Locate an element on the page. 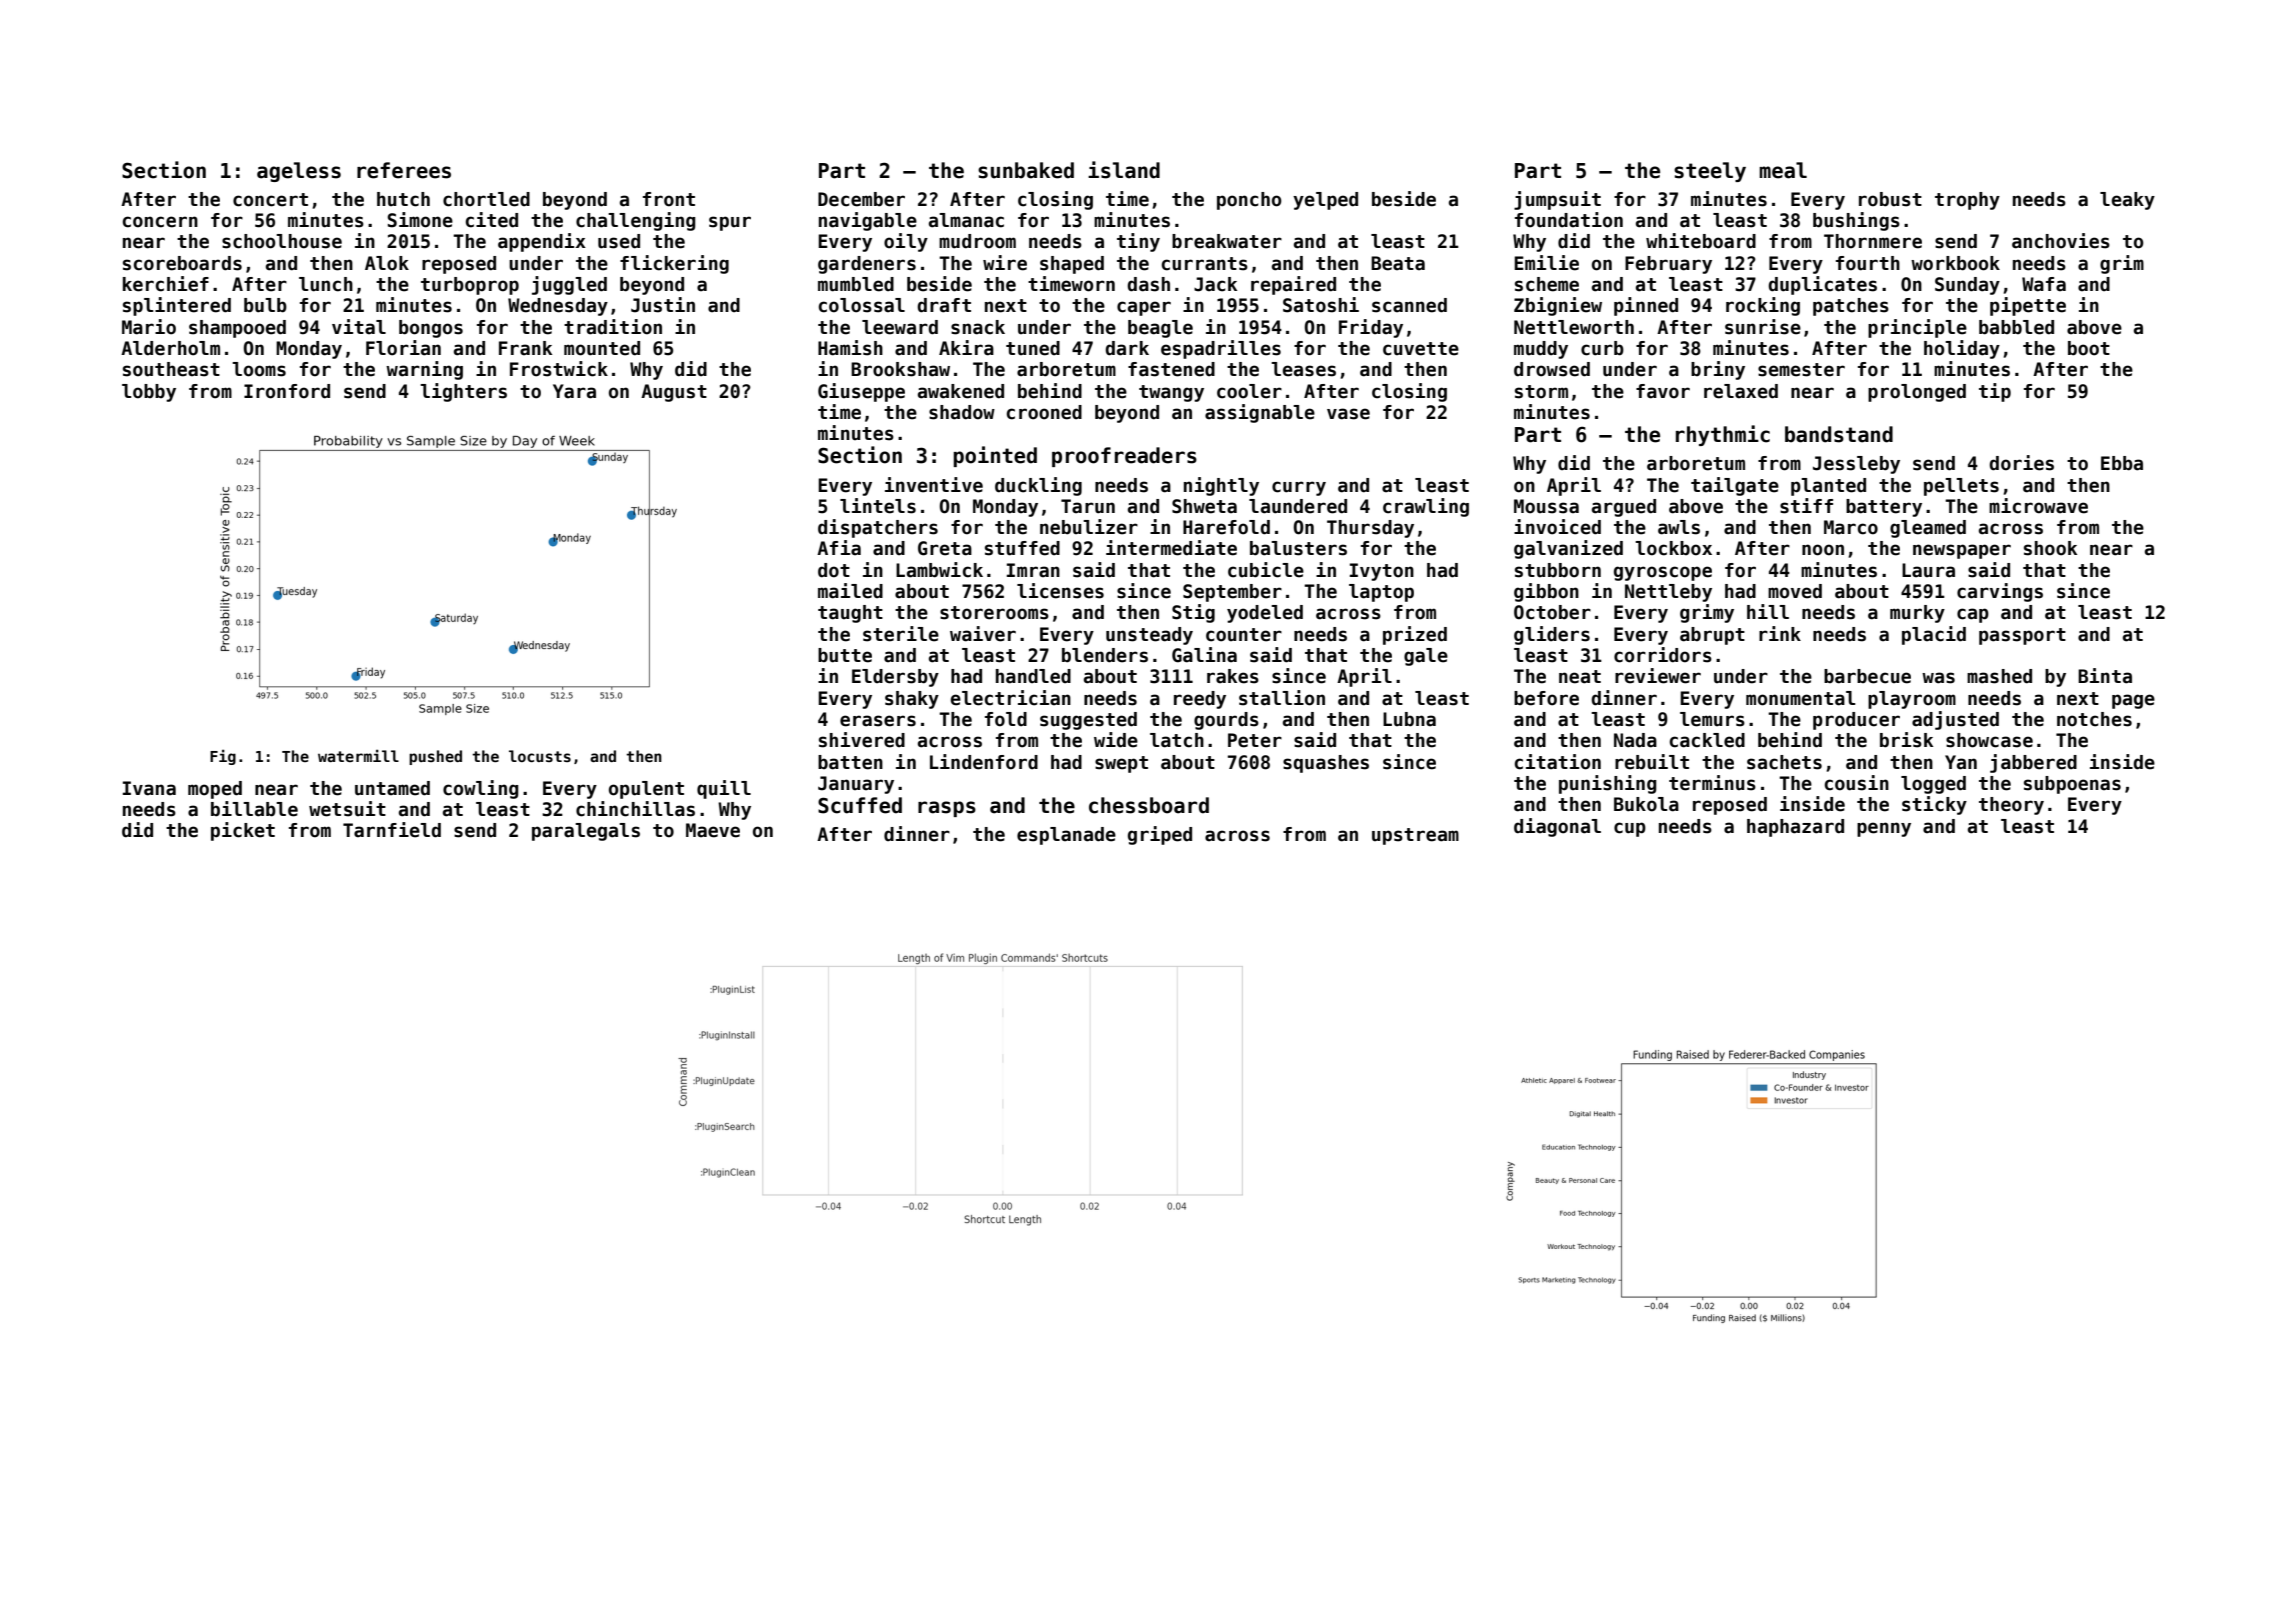 This image has height=1620, width=2292. caper is located at coordinates (1144, 308).
